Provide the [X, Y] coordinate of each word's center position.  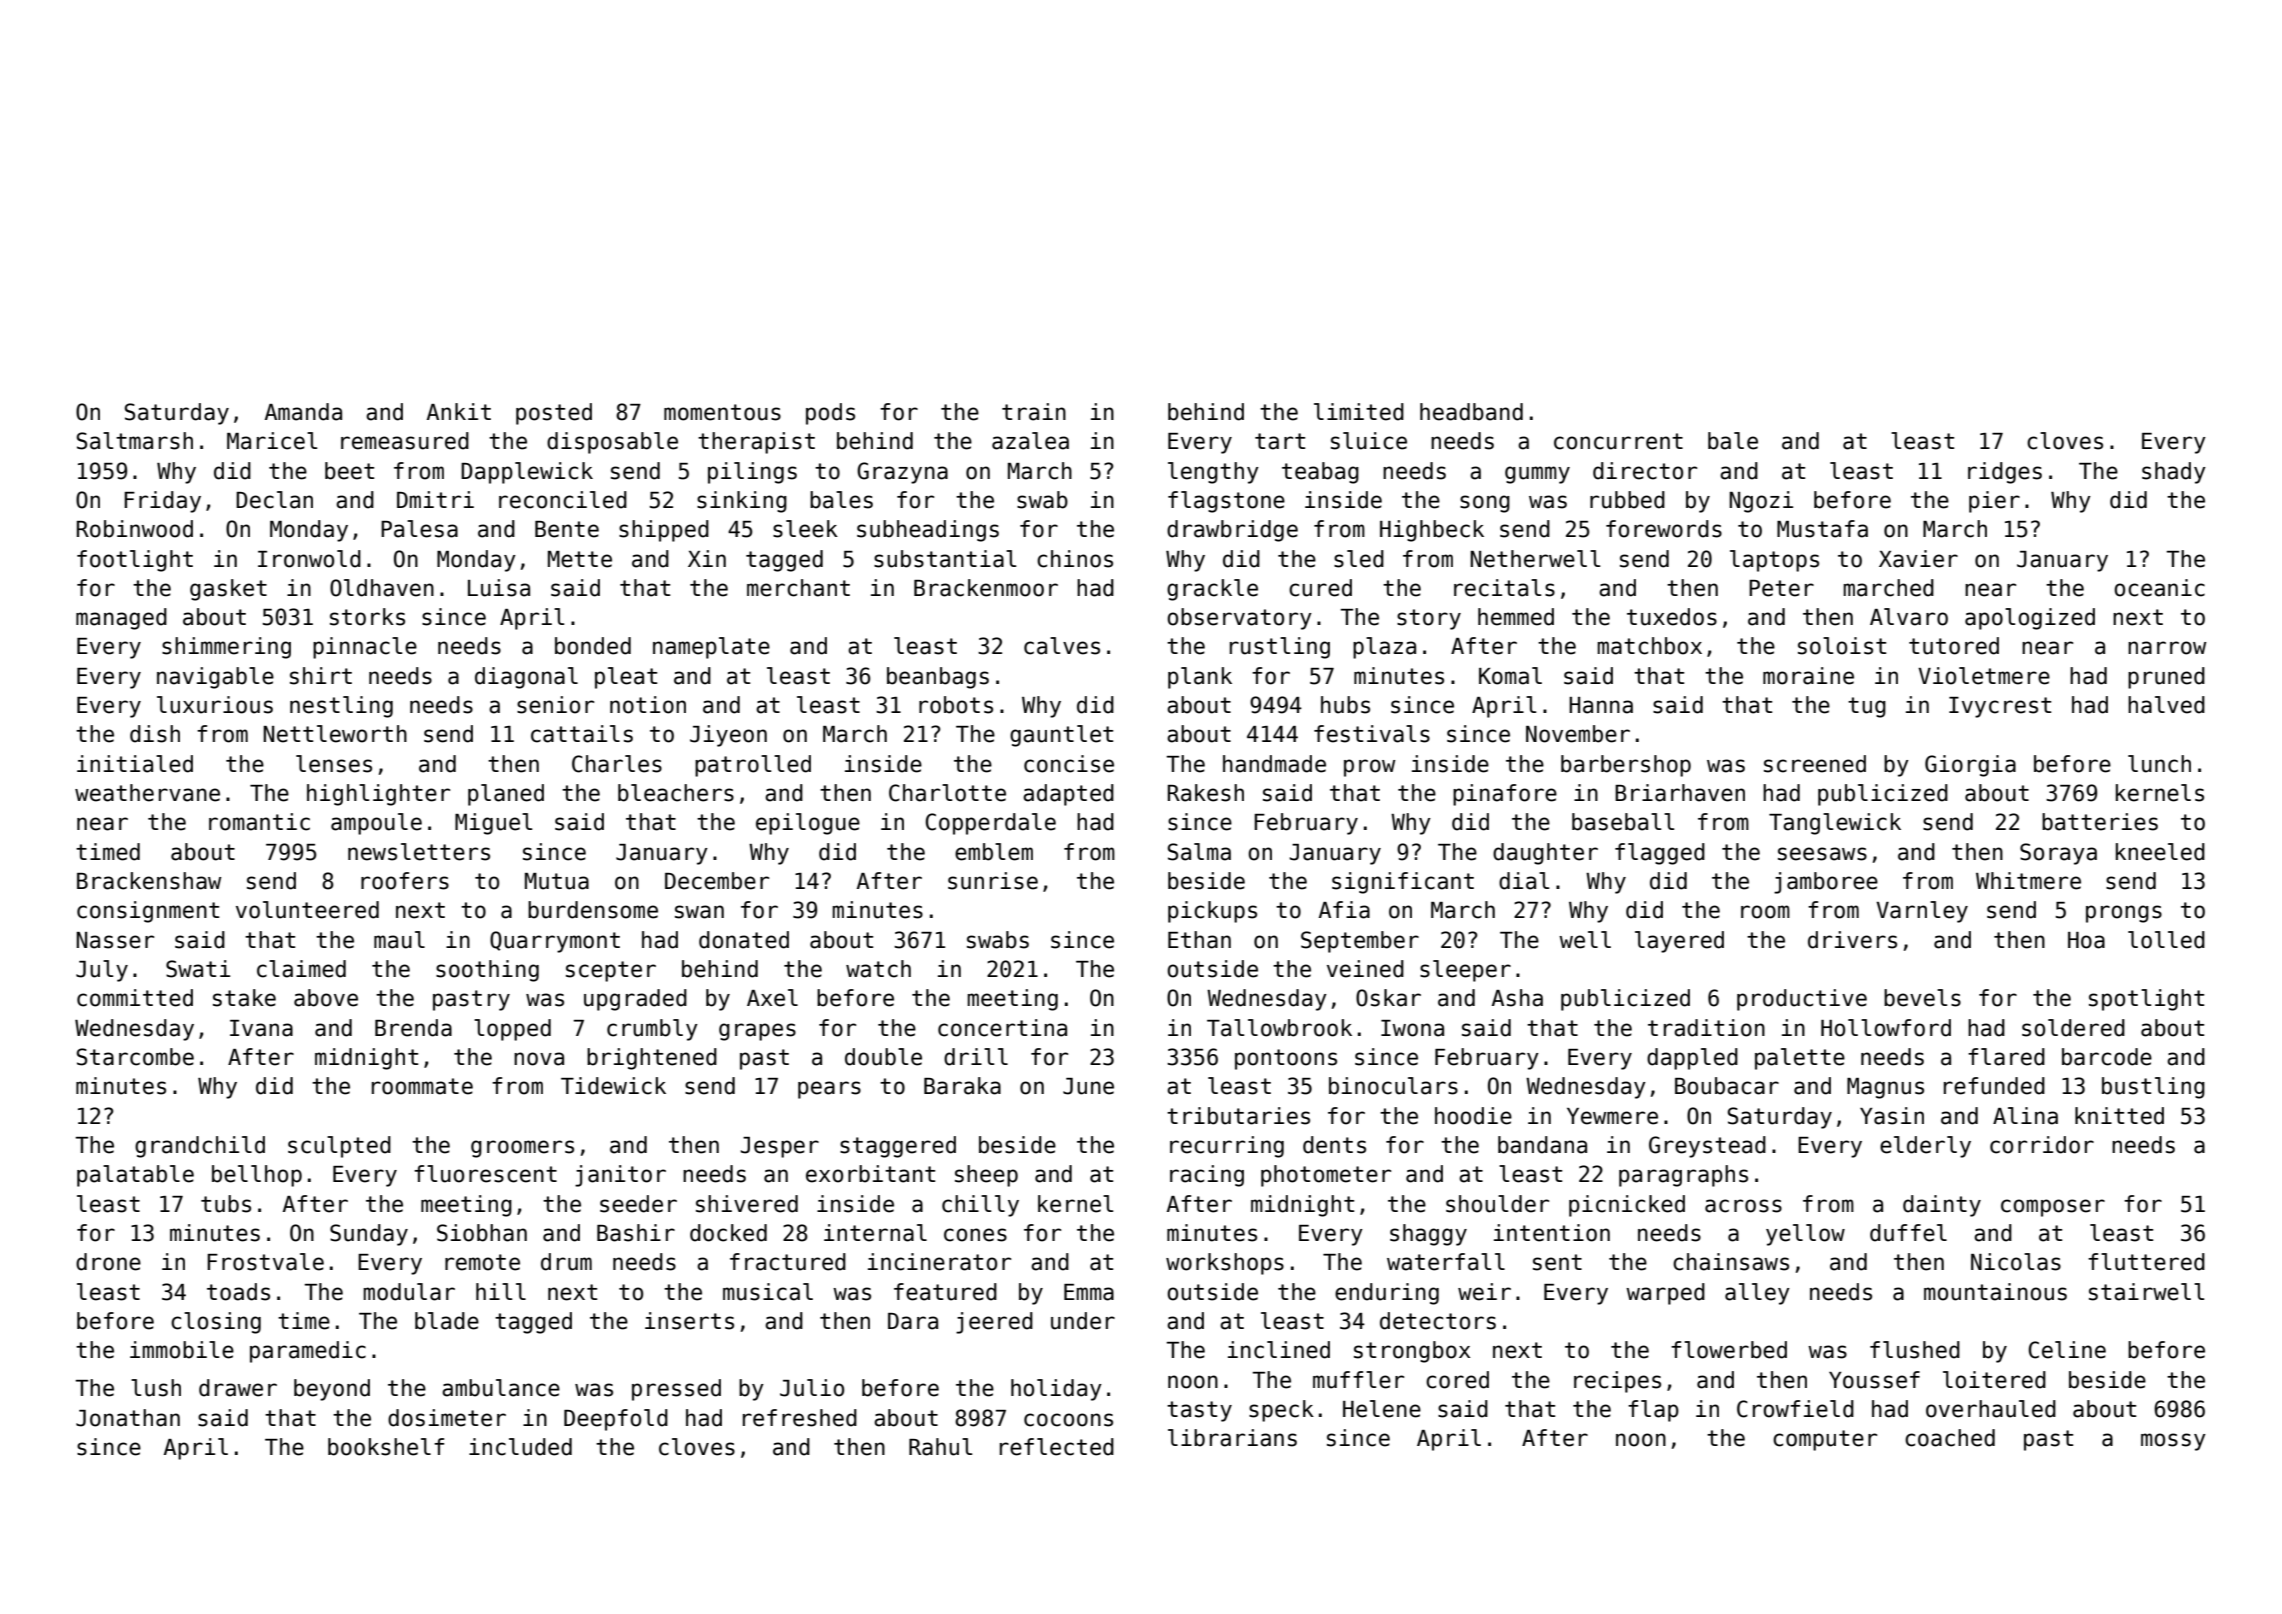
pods [830, 414]
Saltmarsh [135, 441]
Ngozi [1761, 502]
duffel [1908, 1233]
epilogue [808, 824]
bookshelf [386, 1447]
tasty [1199, 1411]
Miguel [493, 824]
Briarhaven [1680, 793]
